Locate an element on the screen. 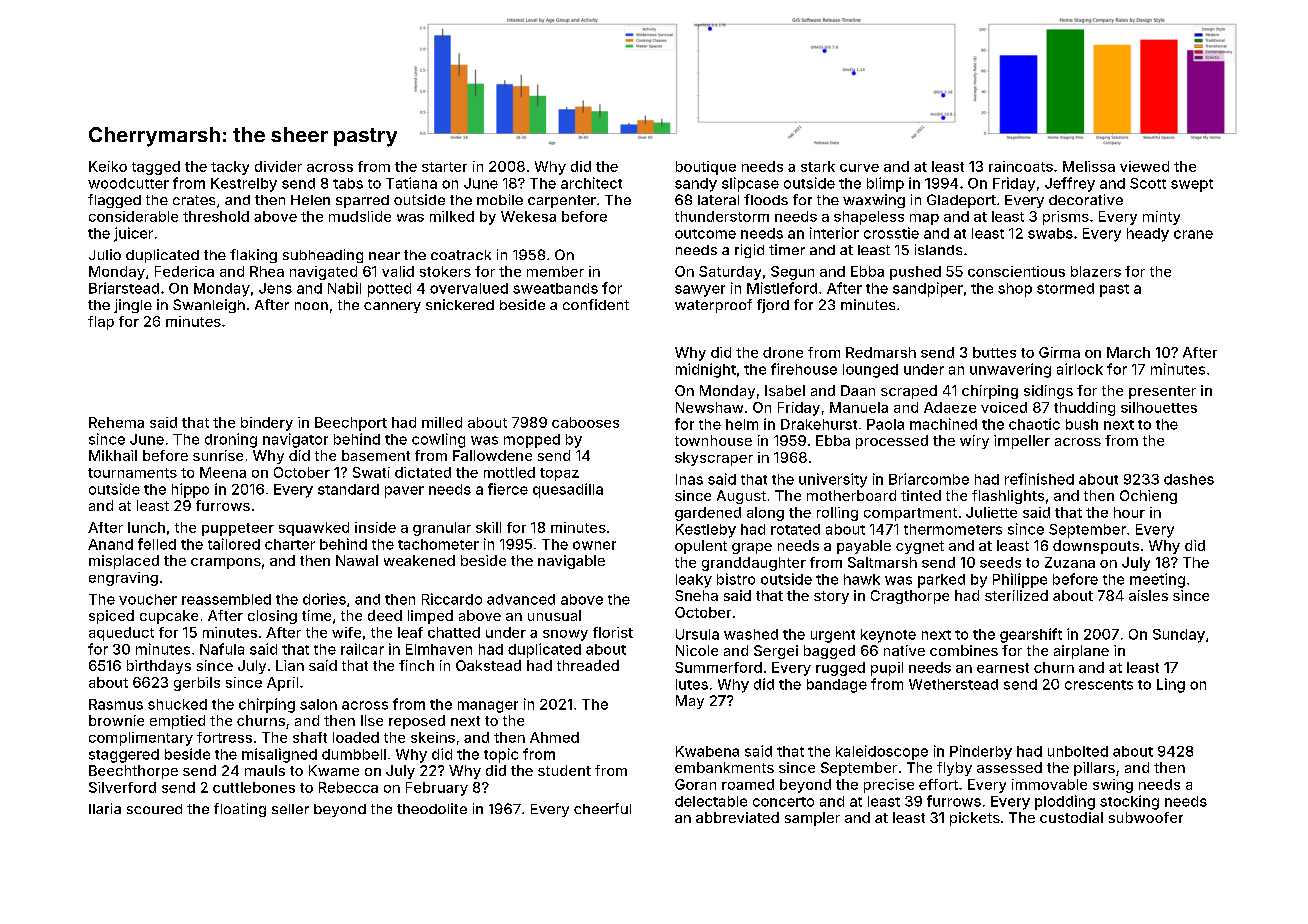  refinished is located at coordinates (1039, 479).
